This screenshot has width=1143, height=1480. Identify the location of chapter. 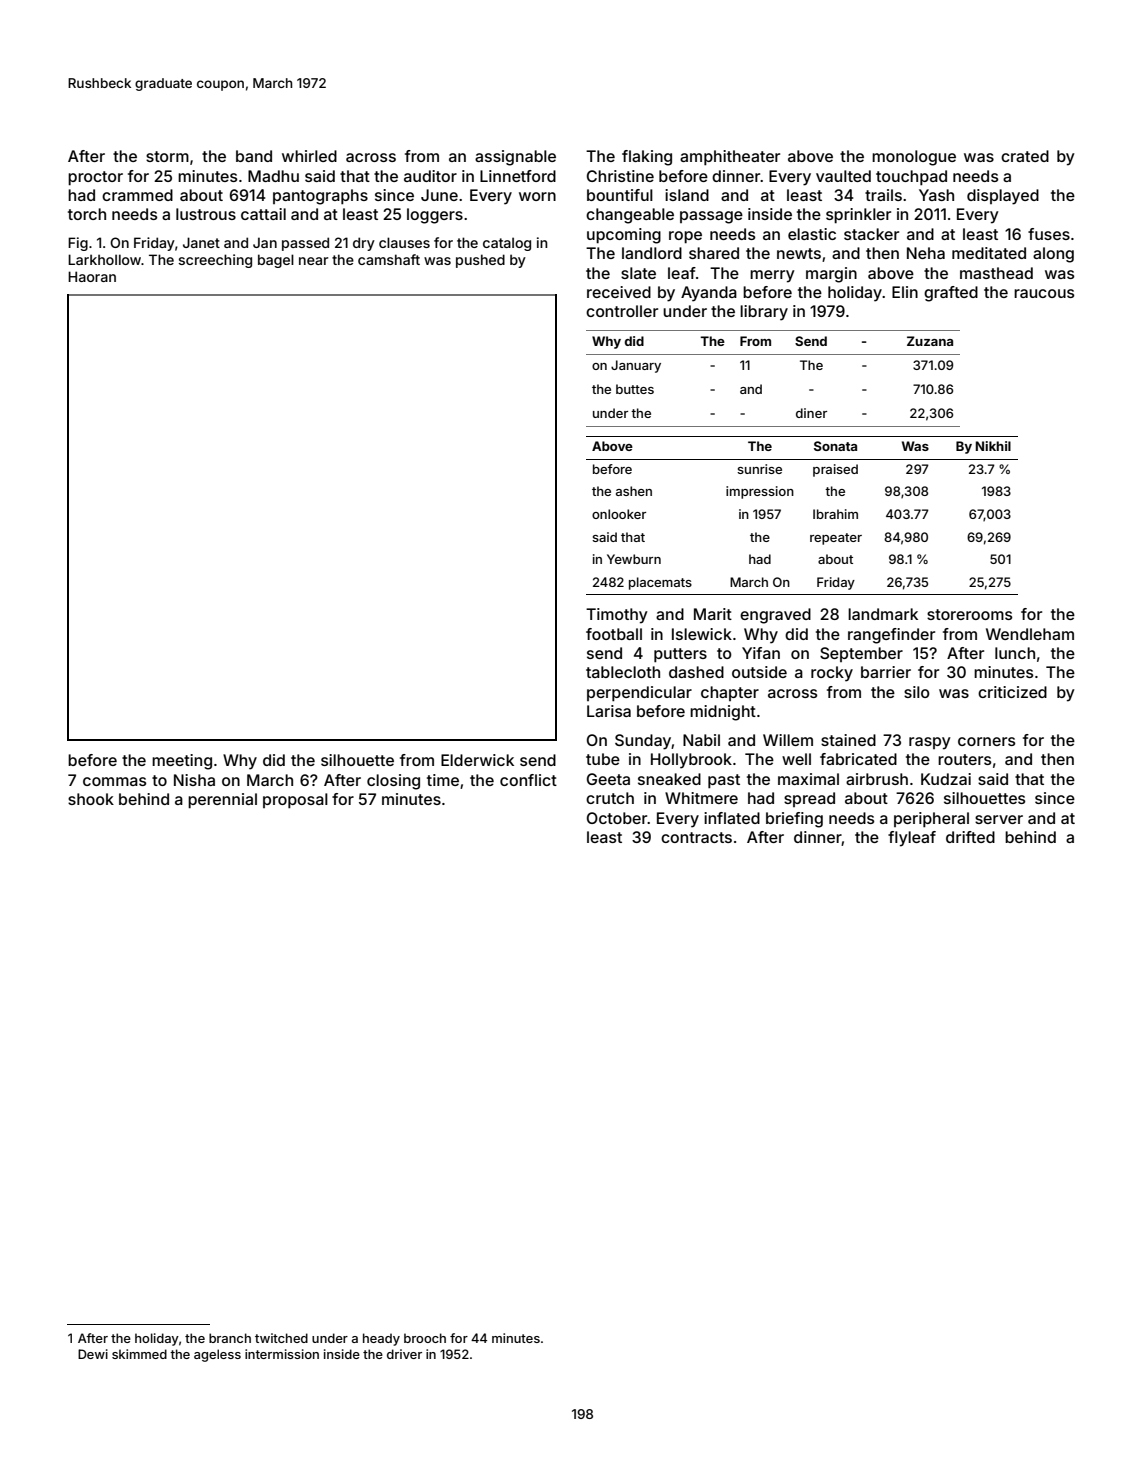
(730, 693).
